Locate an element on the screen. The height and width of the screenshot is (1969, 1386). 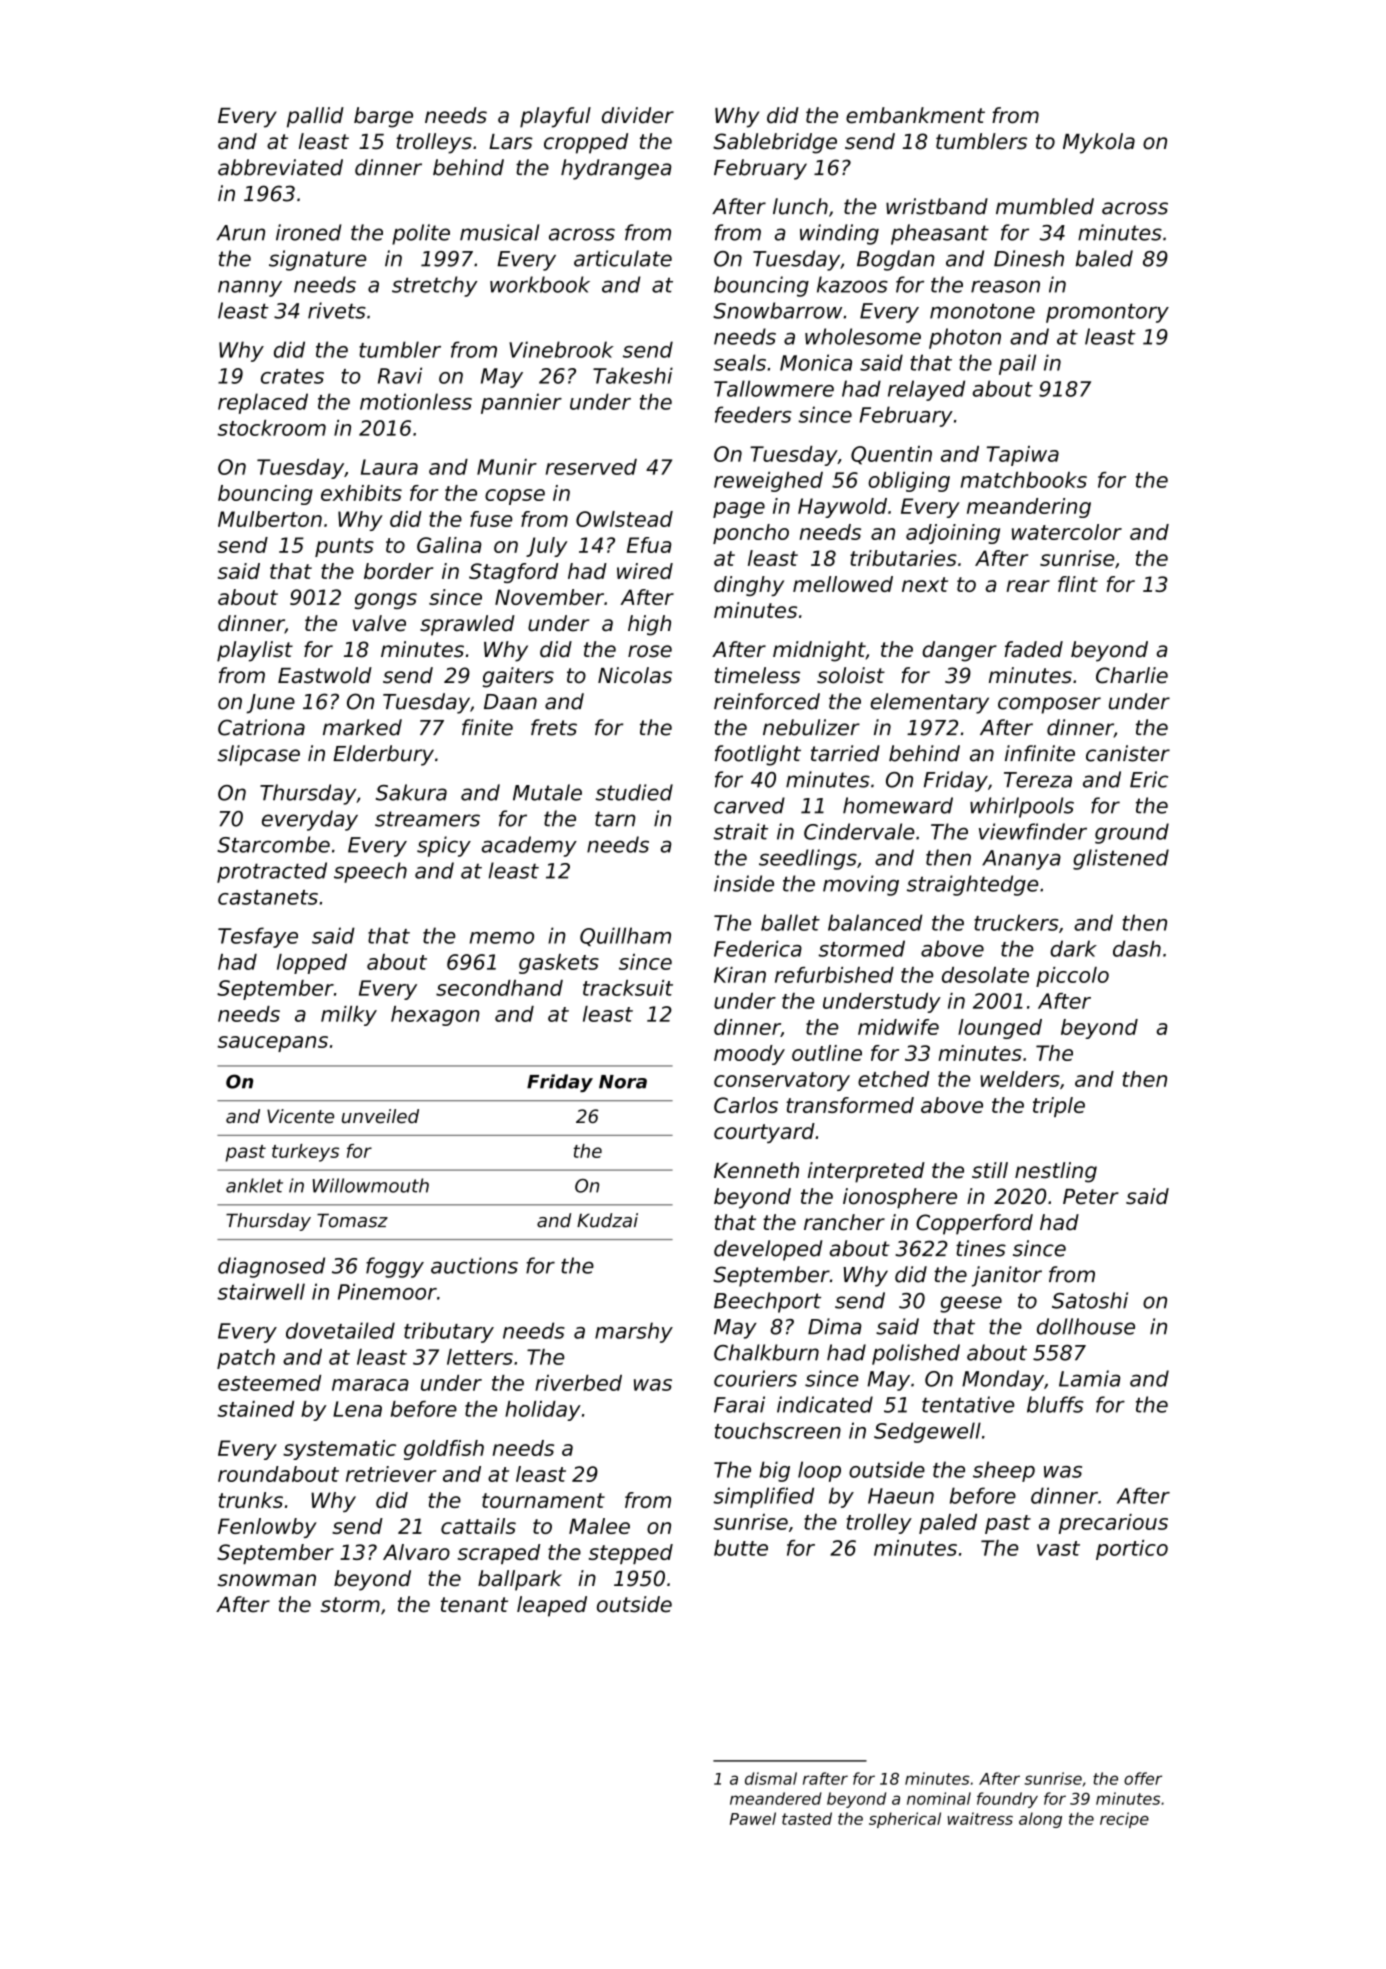
portico is located at coordinates (1132, 1550).
